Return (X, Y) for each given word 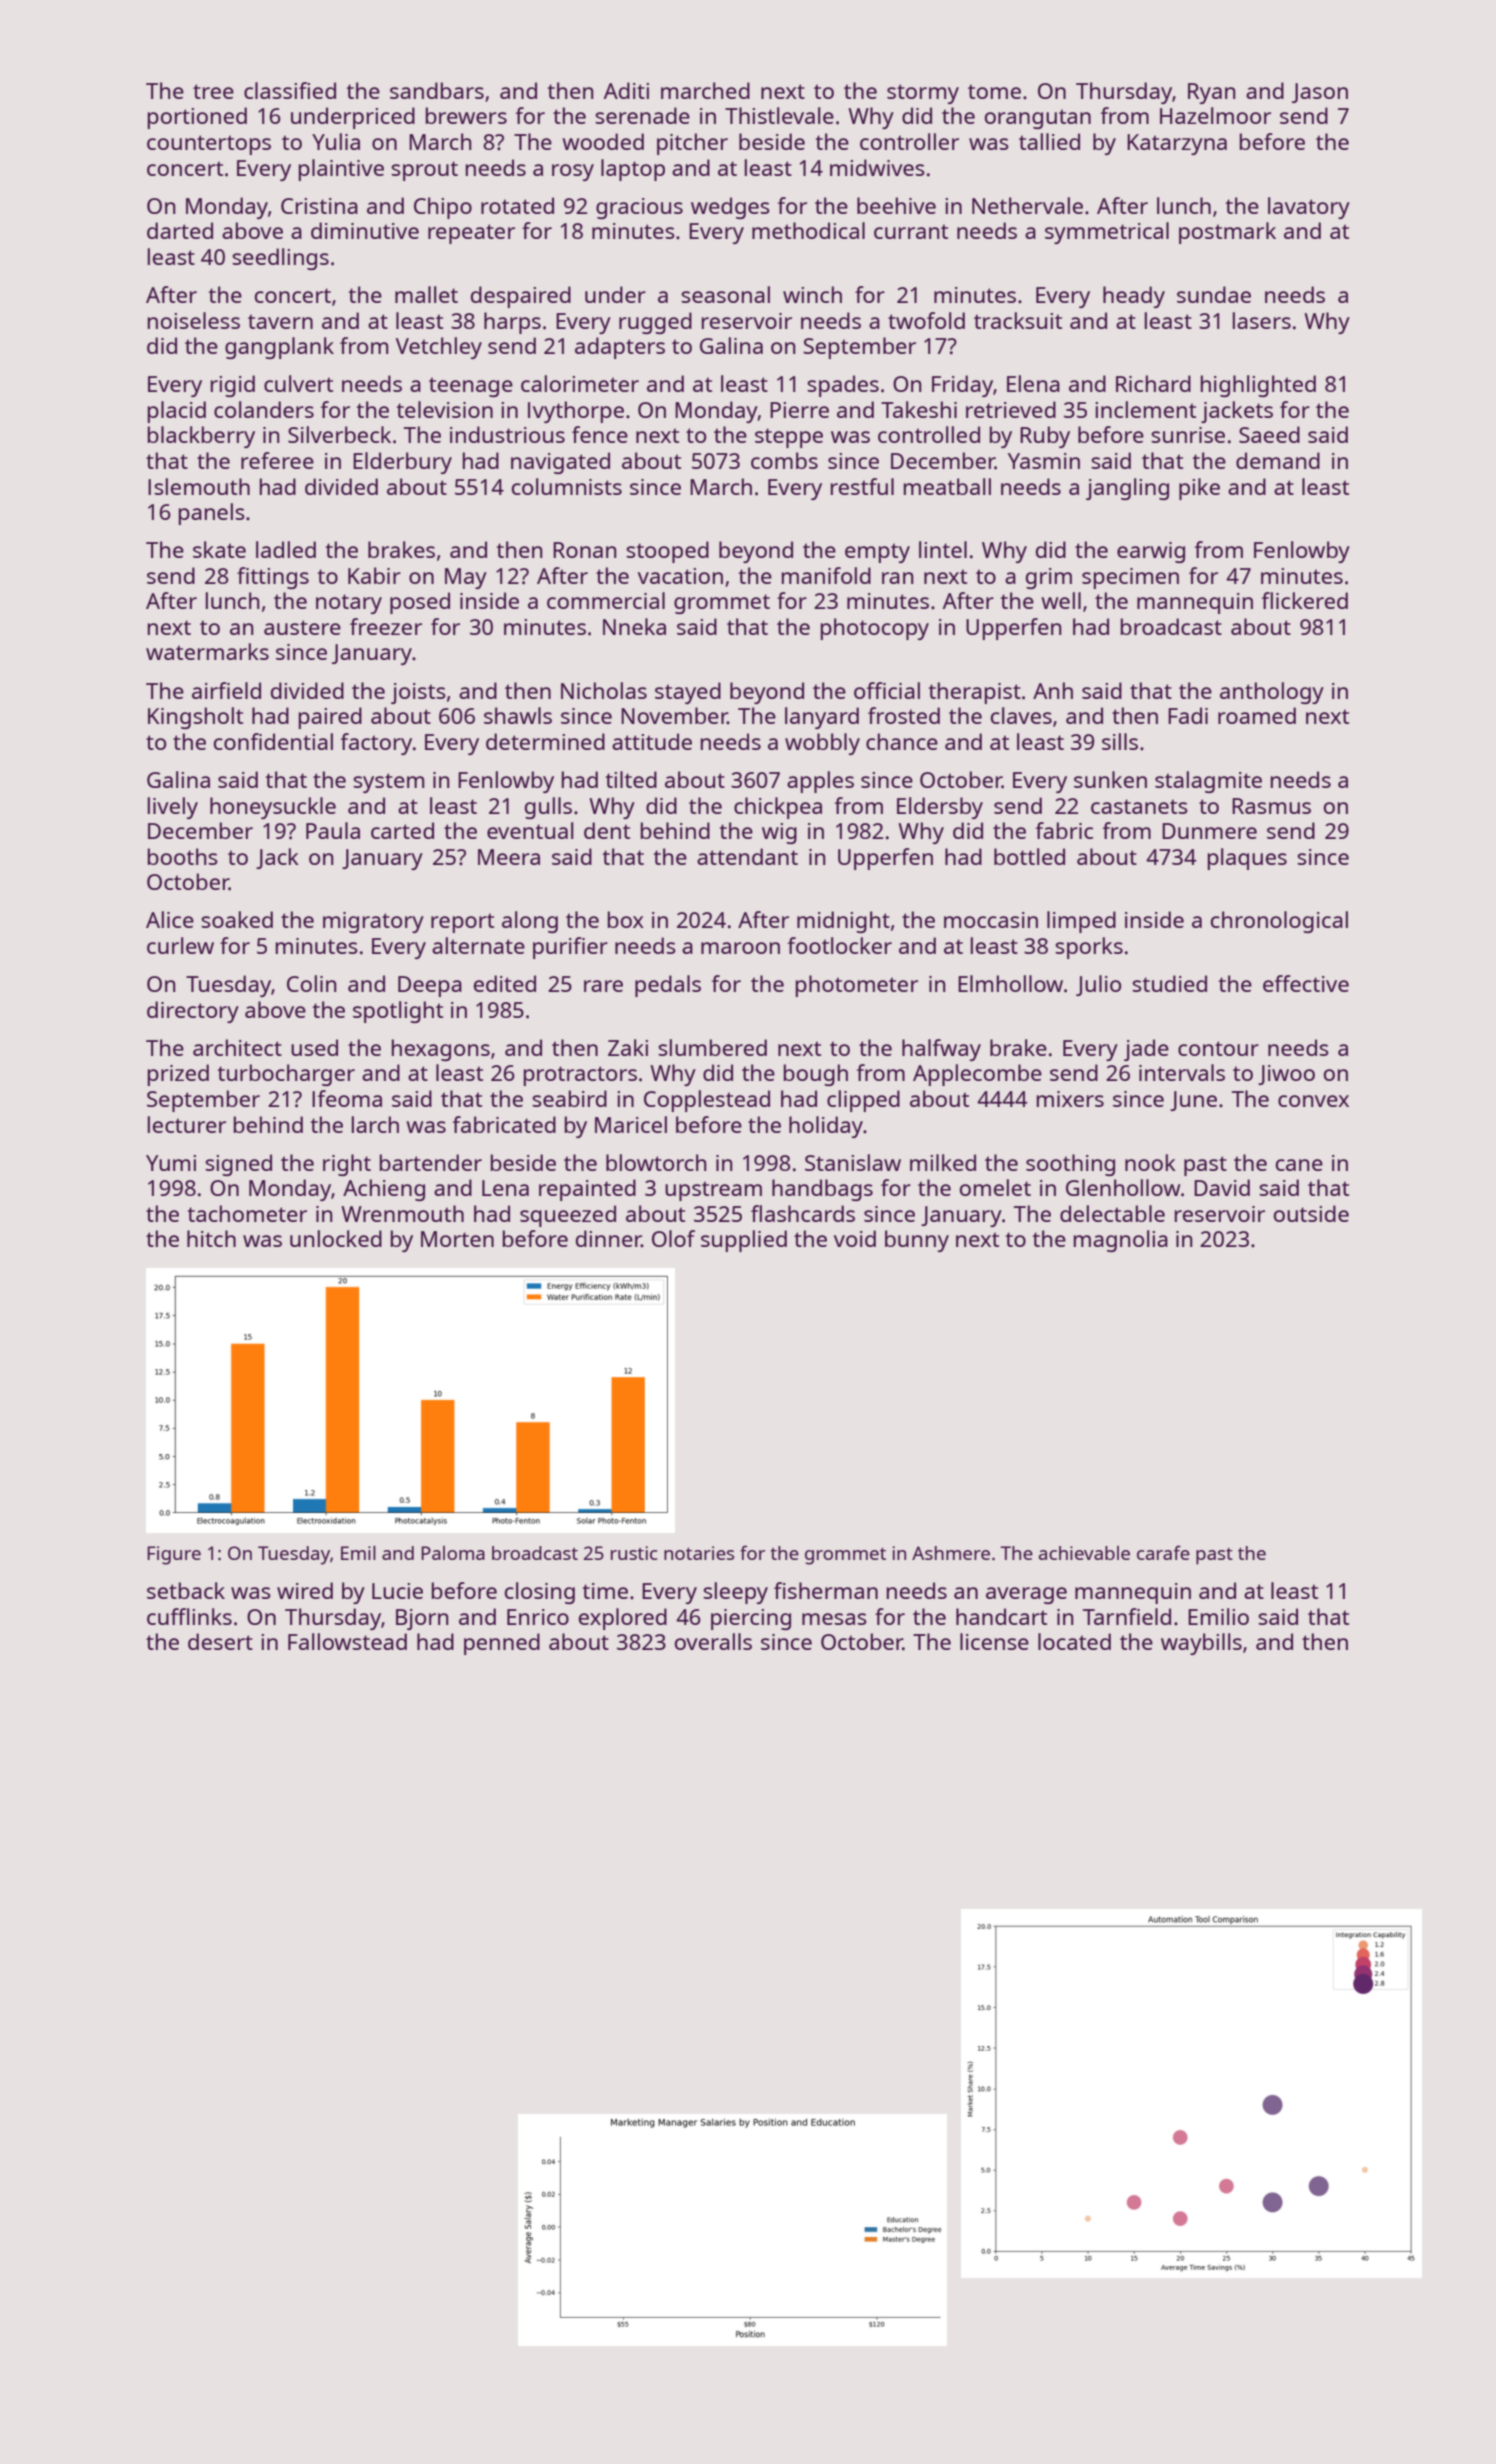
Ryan (1211, 93)
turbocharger (286, 1075)
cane (1299, 1165)
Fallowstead (347, 1641)
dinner (608, 1238)
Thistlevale (779, 115)
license (994, 1641)
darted (180, 230)
